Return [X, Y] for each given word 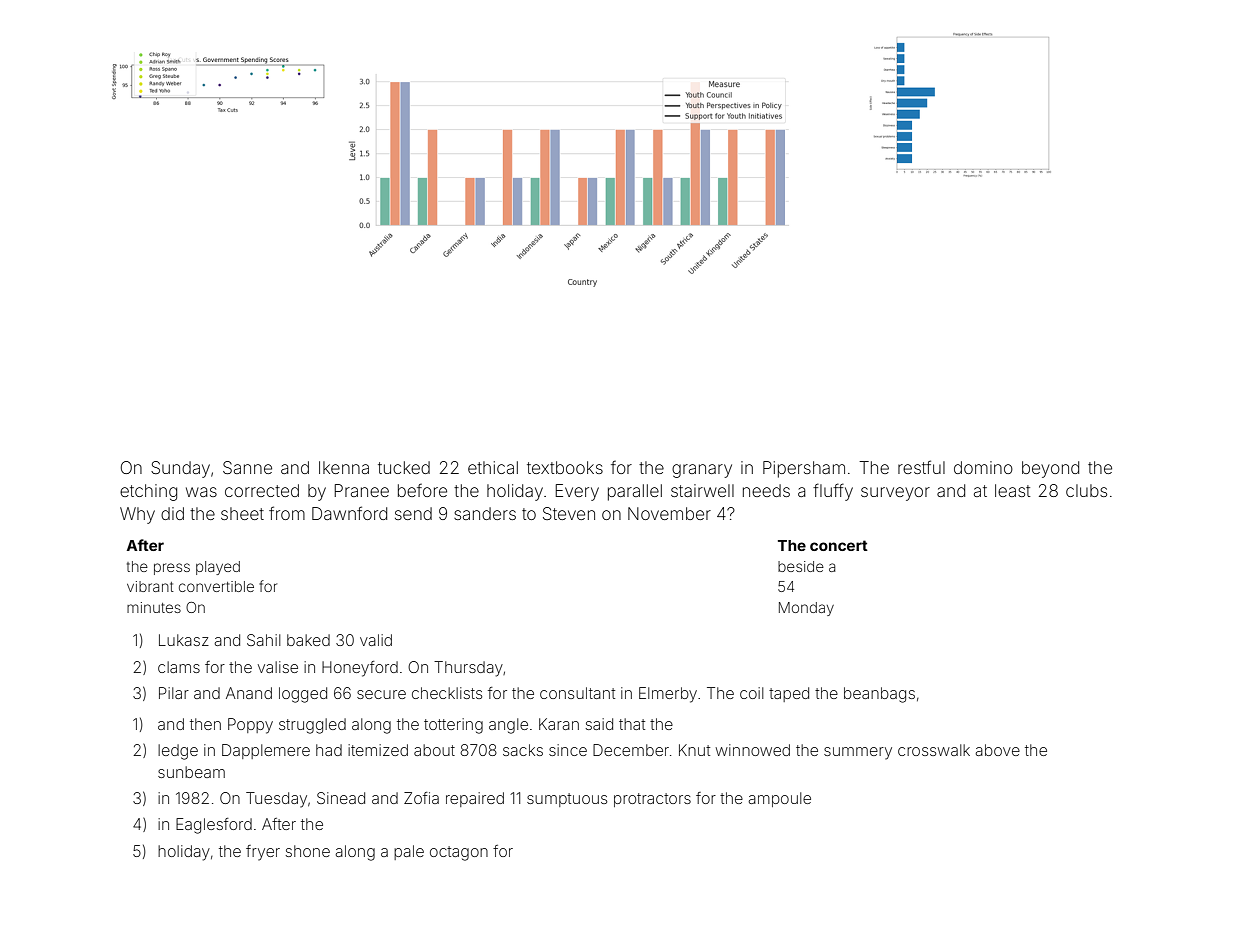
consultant [577, 693]
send [413, 513]
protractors [652, 800]
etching [148, 492]
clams [179, 667]
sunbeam [191, 772]
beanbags [879, 695]
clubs [1086, 490]
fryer [263, 853]
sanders [485, 513]
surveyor [895, 494]
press [172, 569]
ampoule [779, 799]
